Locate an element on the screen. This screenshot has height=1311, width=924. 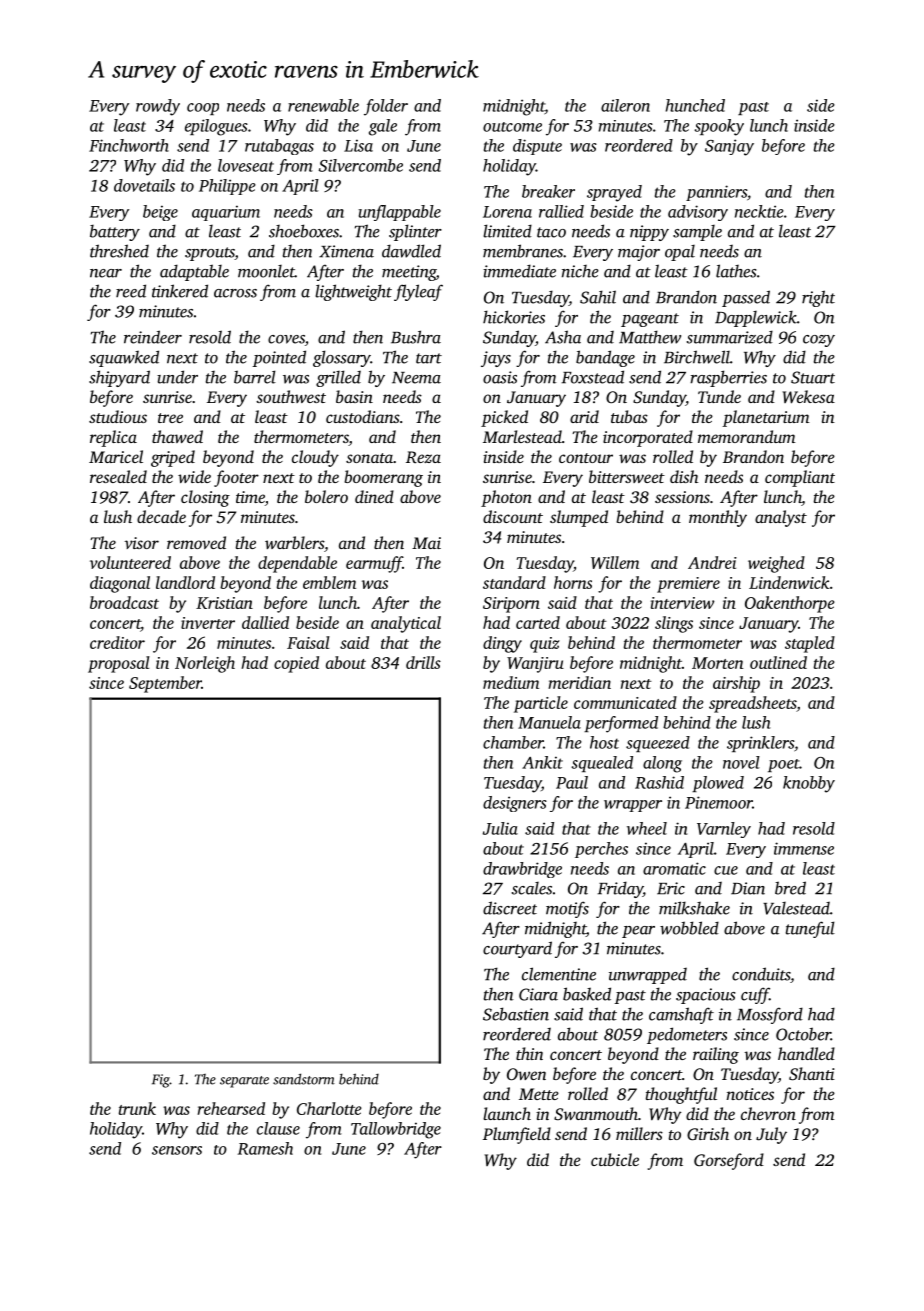
clementine is located at coordinates (559, 974).
